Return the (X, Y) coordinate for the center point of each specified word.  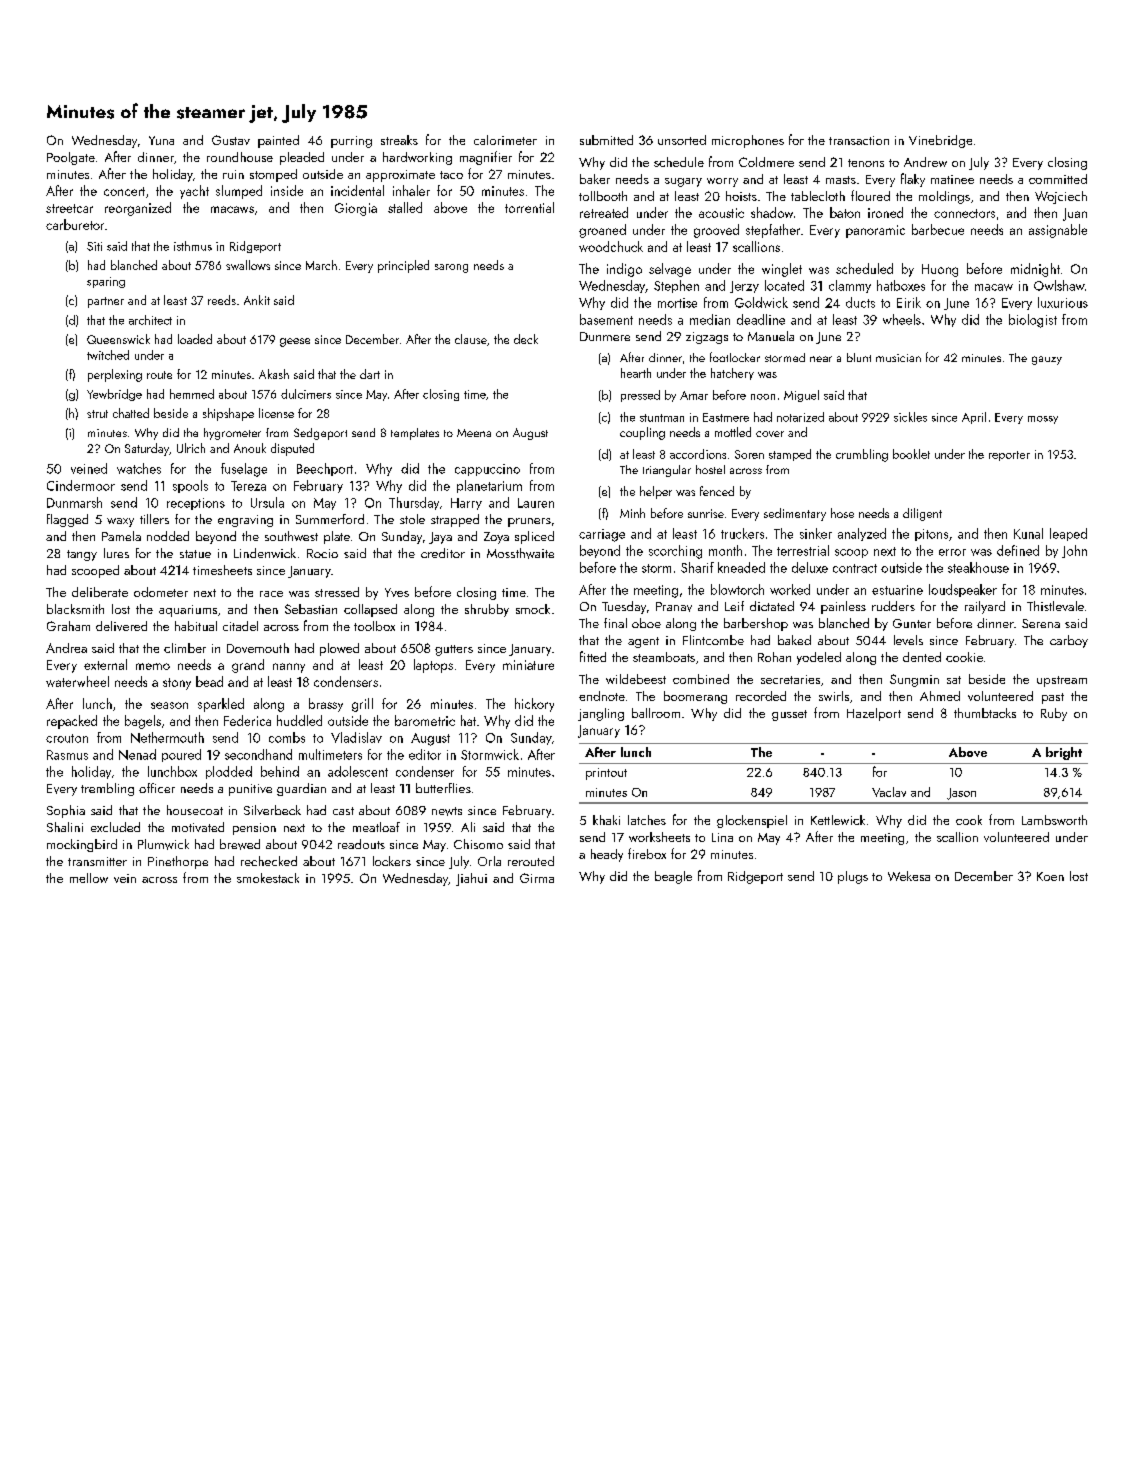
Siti (94, 246)
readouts (361, 844)
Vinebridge (940, 141)
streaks (399, 140)
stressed (337, 592)
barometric (425, 720)
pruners (529, 522)
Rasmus (67, 755)
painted (278, 141)
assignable (1058, 231)
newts (447, 811)
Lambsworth (1054, 820)
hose (842, 513)
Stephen (676, 286)
